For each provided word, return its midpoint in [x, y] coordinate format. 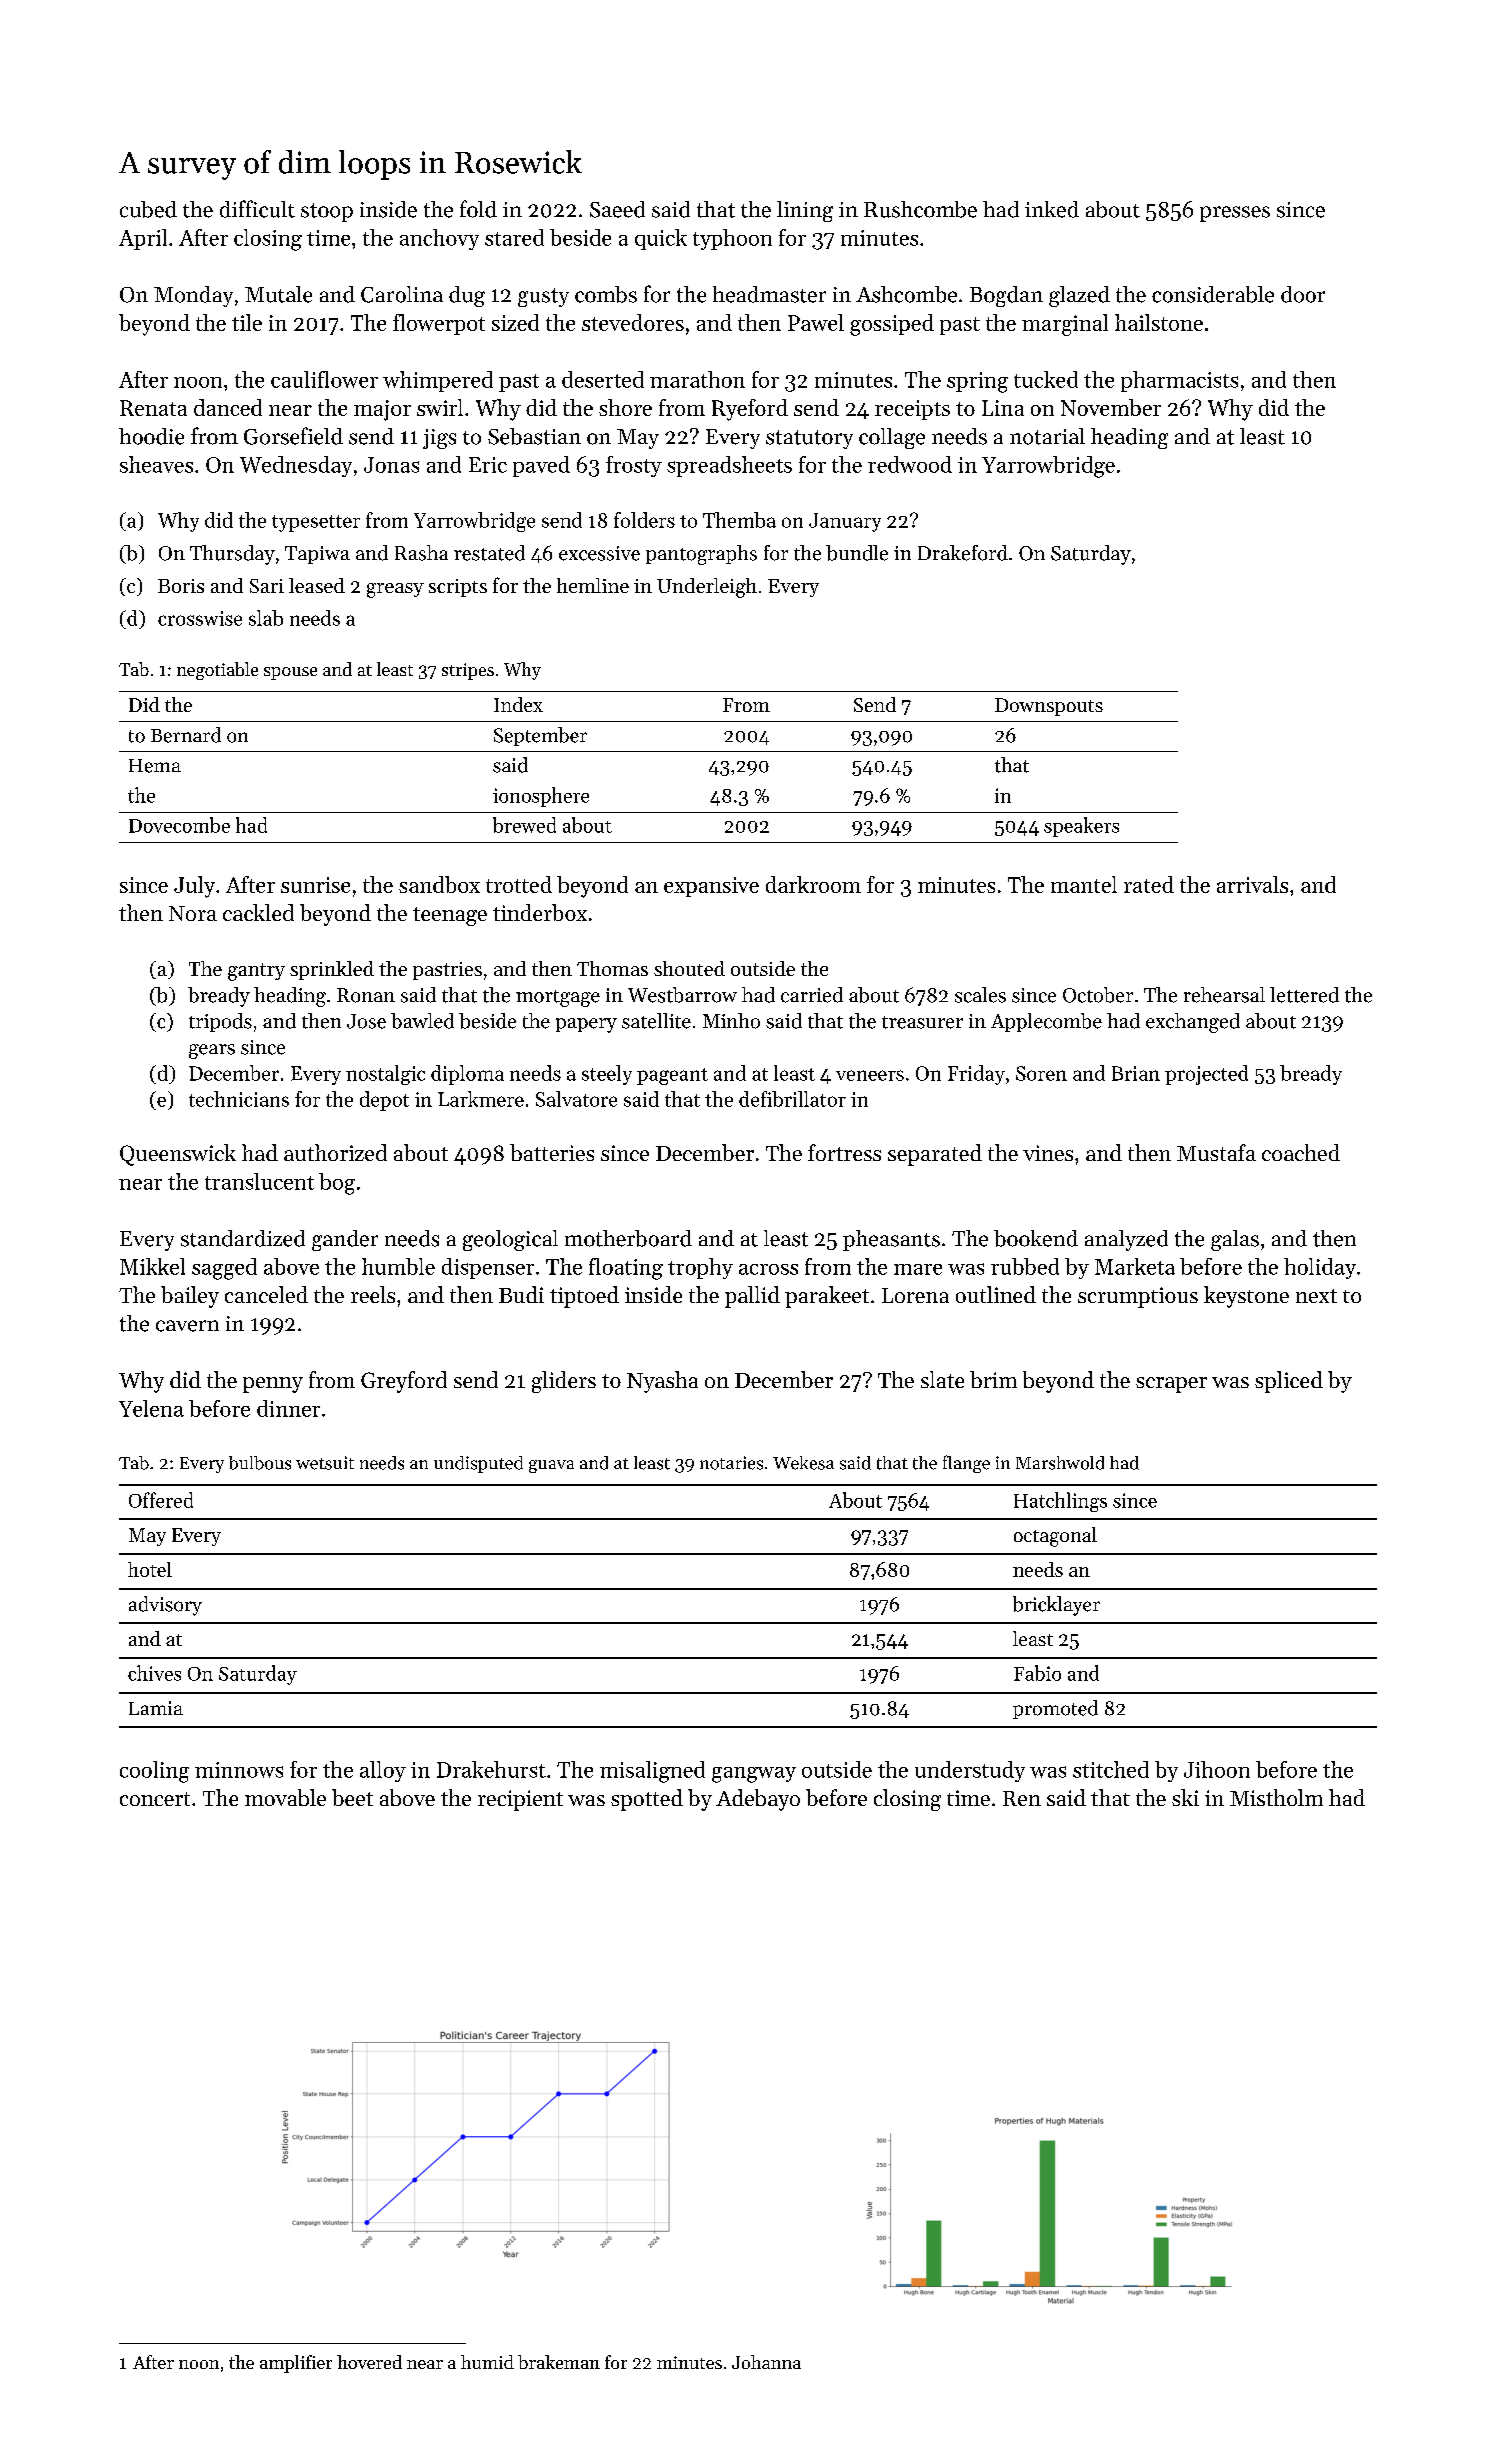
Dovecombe [179, 825]
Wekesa [803, 1463]
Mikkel [152, 1266]
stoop [327, 212]
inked [1052, 209]
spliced [1289, 1382]
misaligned [652, 1772]
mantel [1084, 884]
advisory [165, 1606]
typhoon [732, 239]
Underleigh [707, 588]
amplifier [296, 2364]
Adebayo [758, 1800]
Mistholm [1276, 1797]
